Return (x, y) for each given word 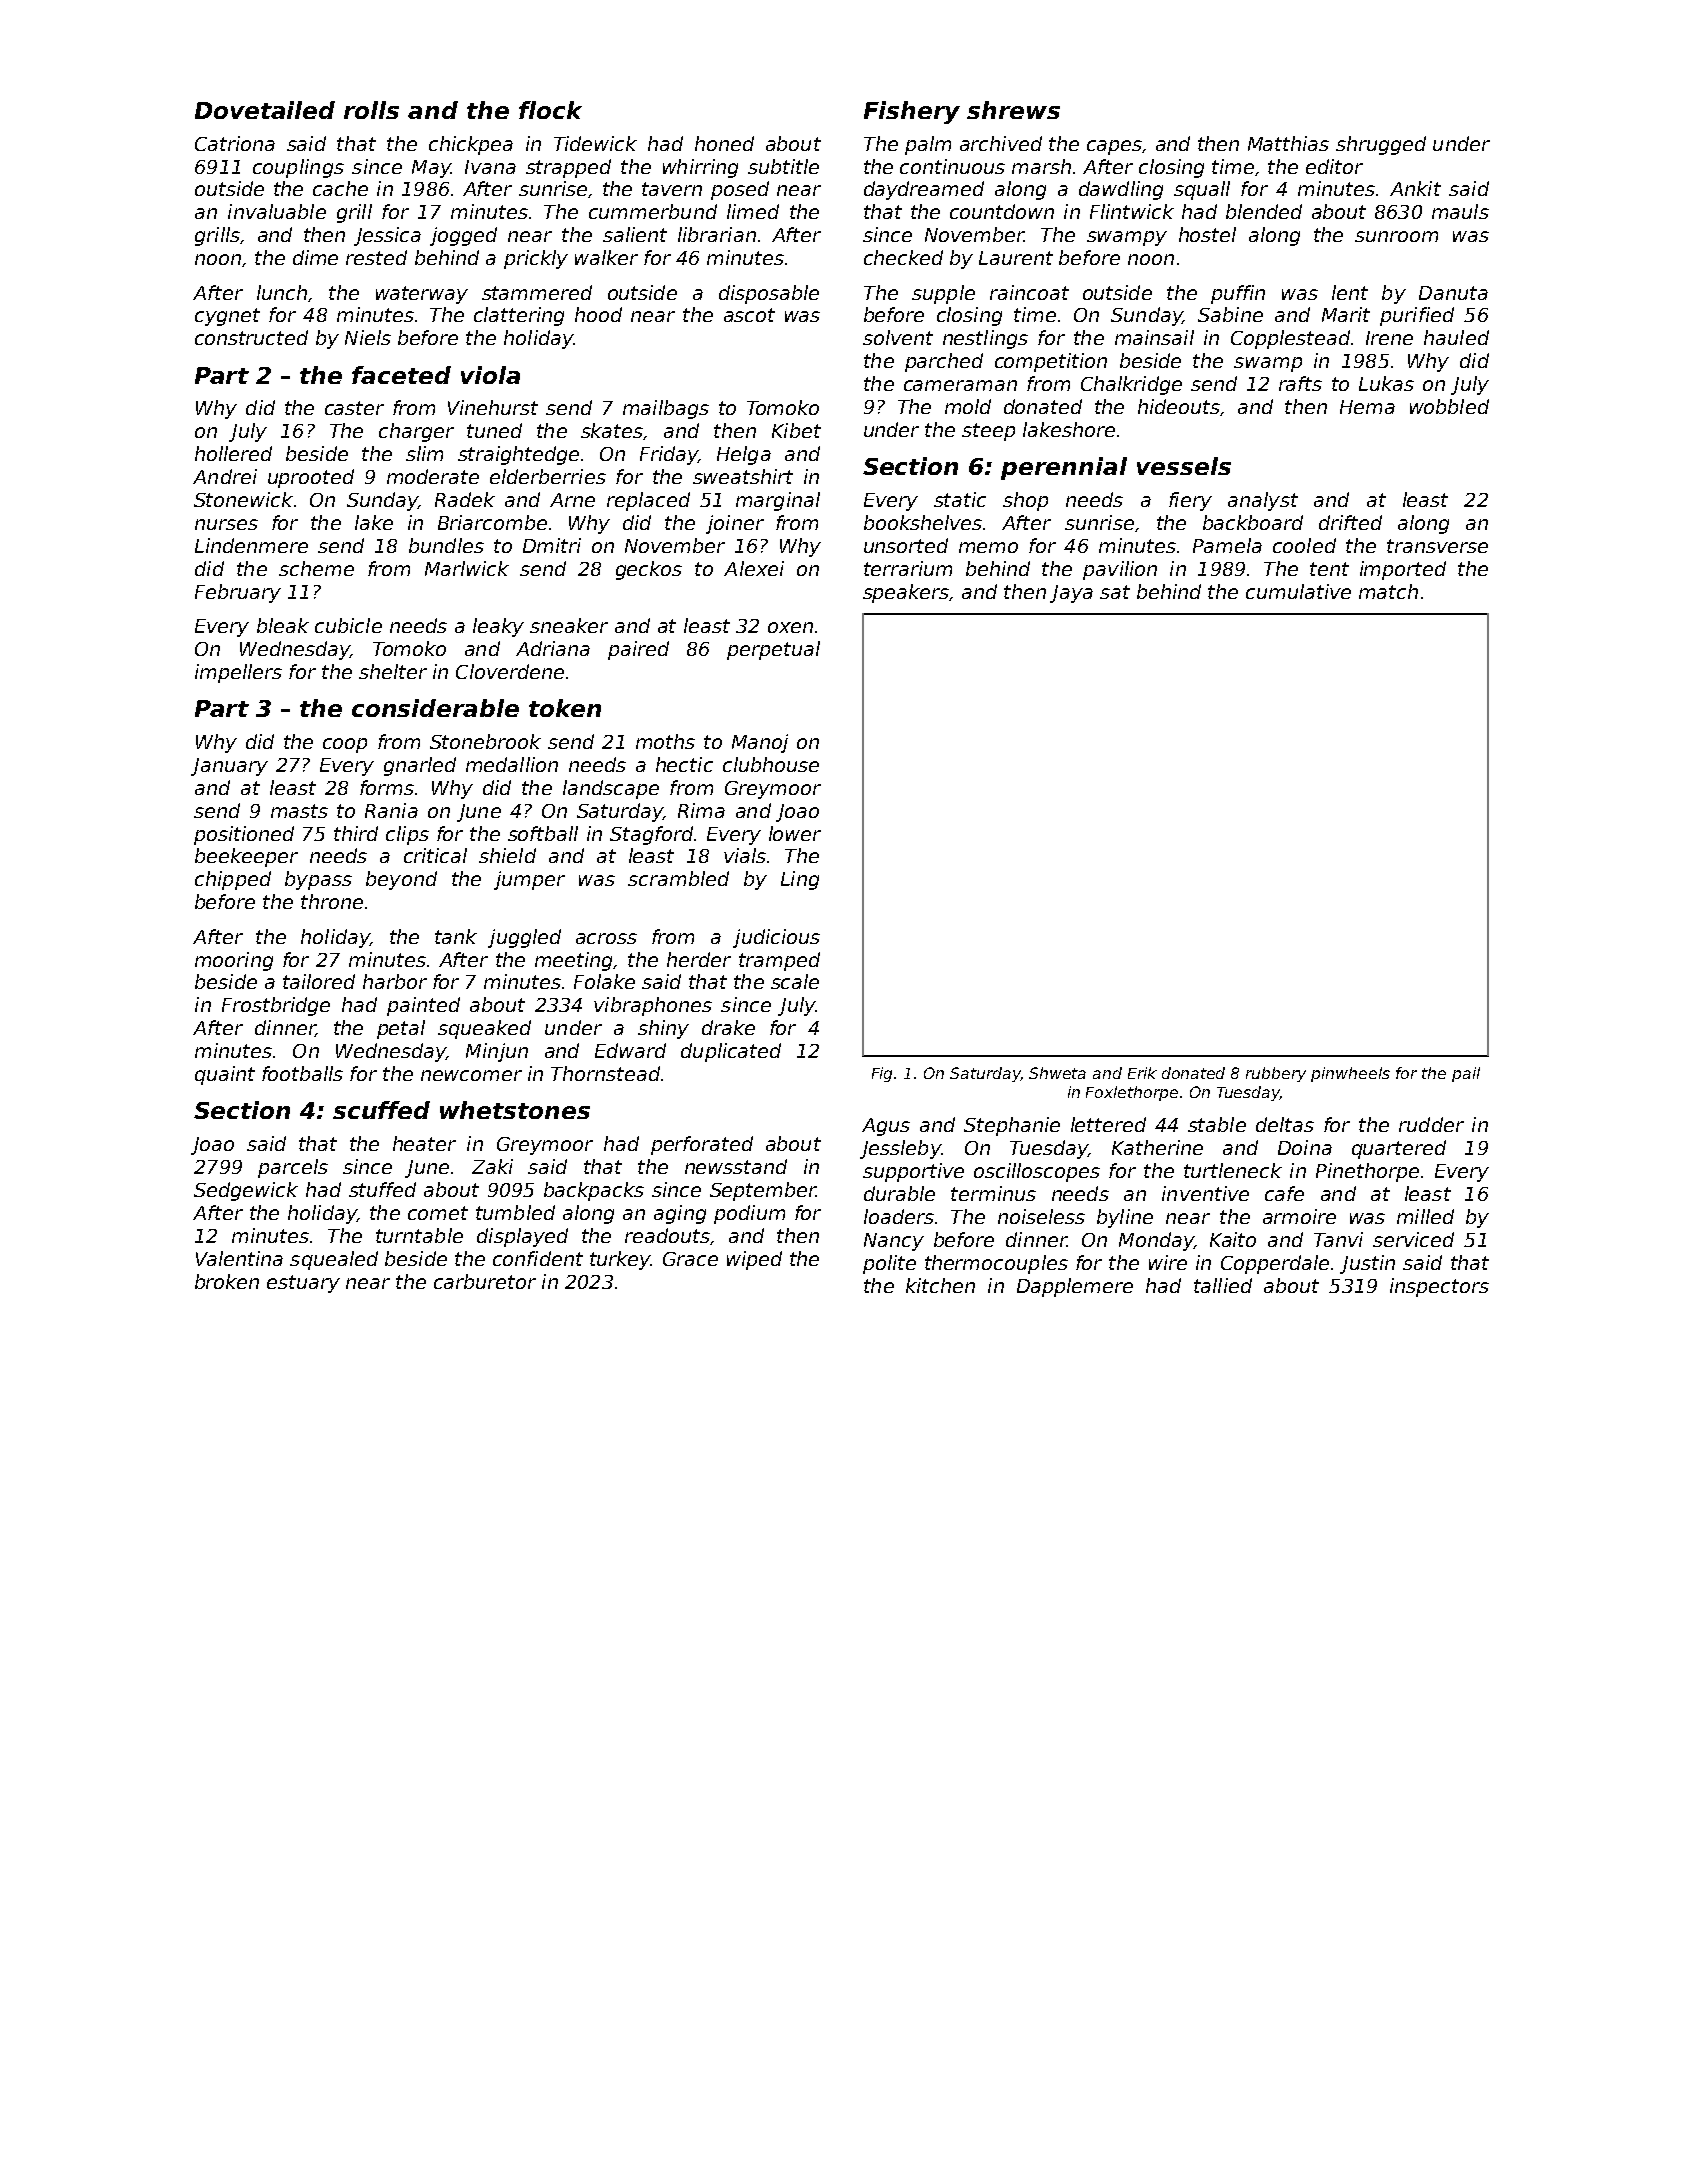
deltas (1285, 1124)
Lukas (1386, 383)
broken (227, 1281)
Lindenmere (251, 545)
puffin (1238, 294)
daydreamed (924, 190)
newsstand (736, 1166)
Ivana (490, 167)
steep (988, 432)
